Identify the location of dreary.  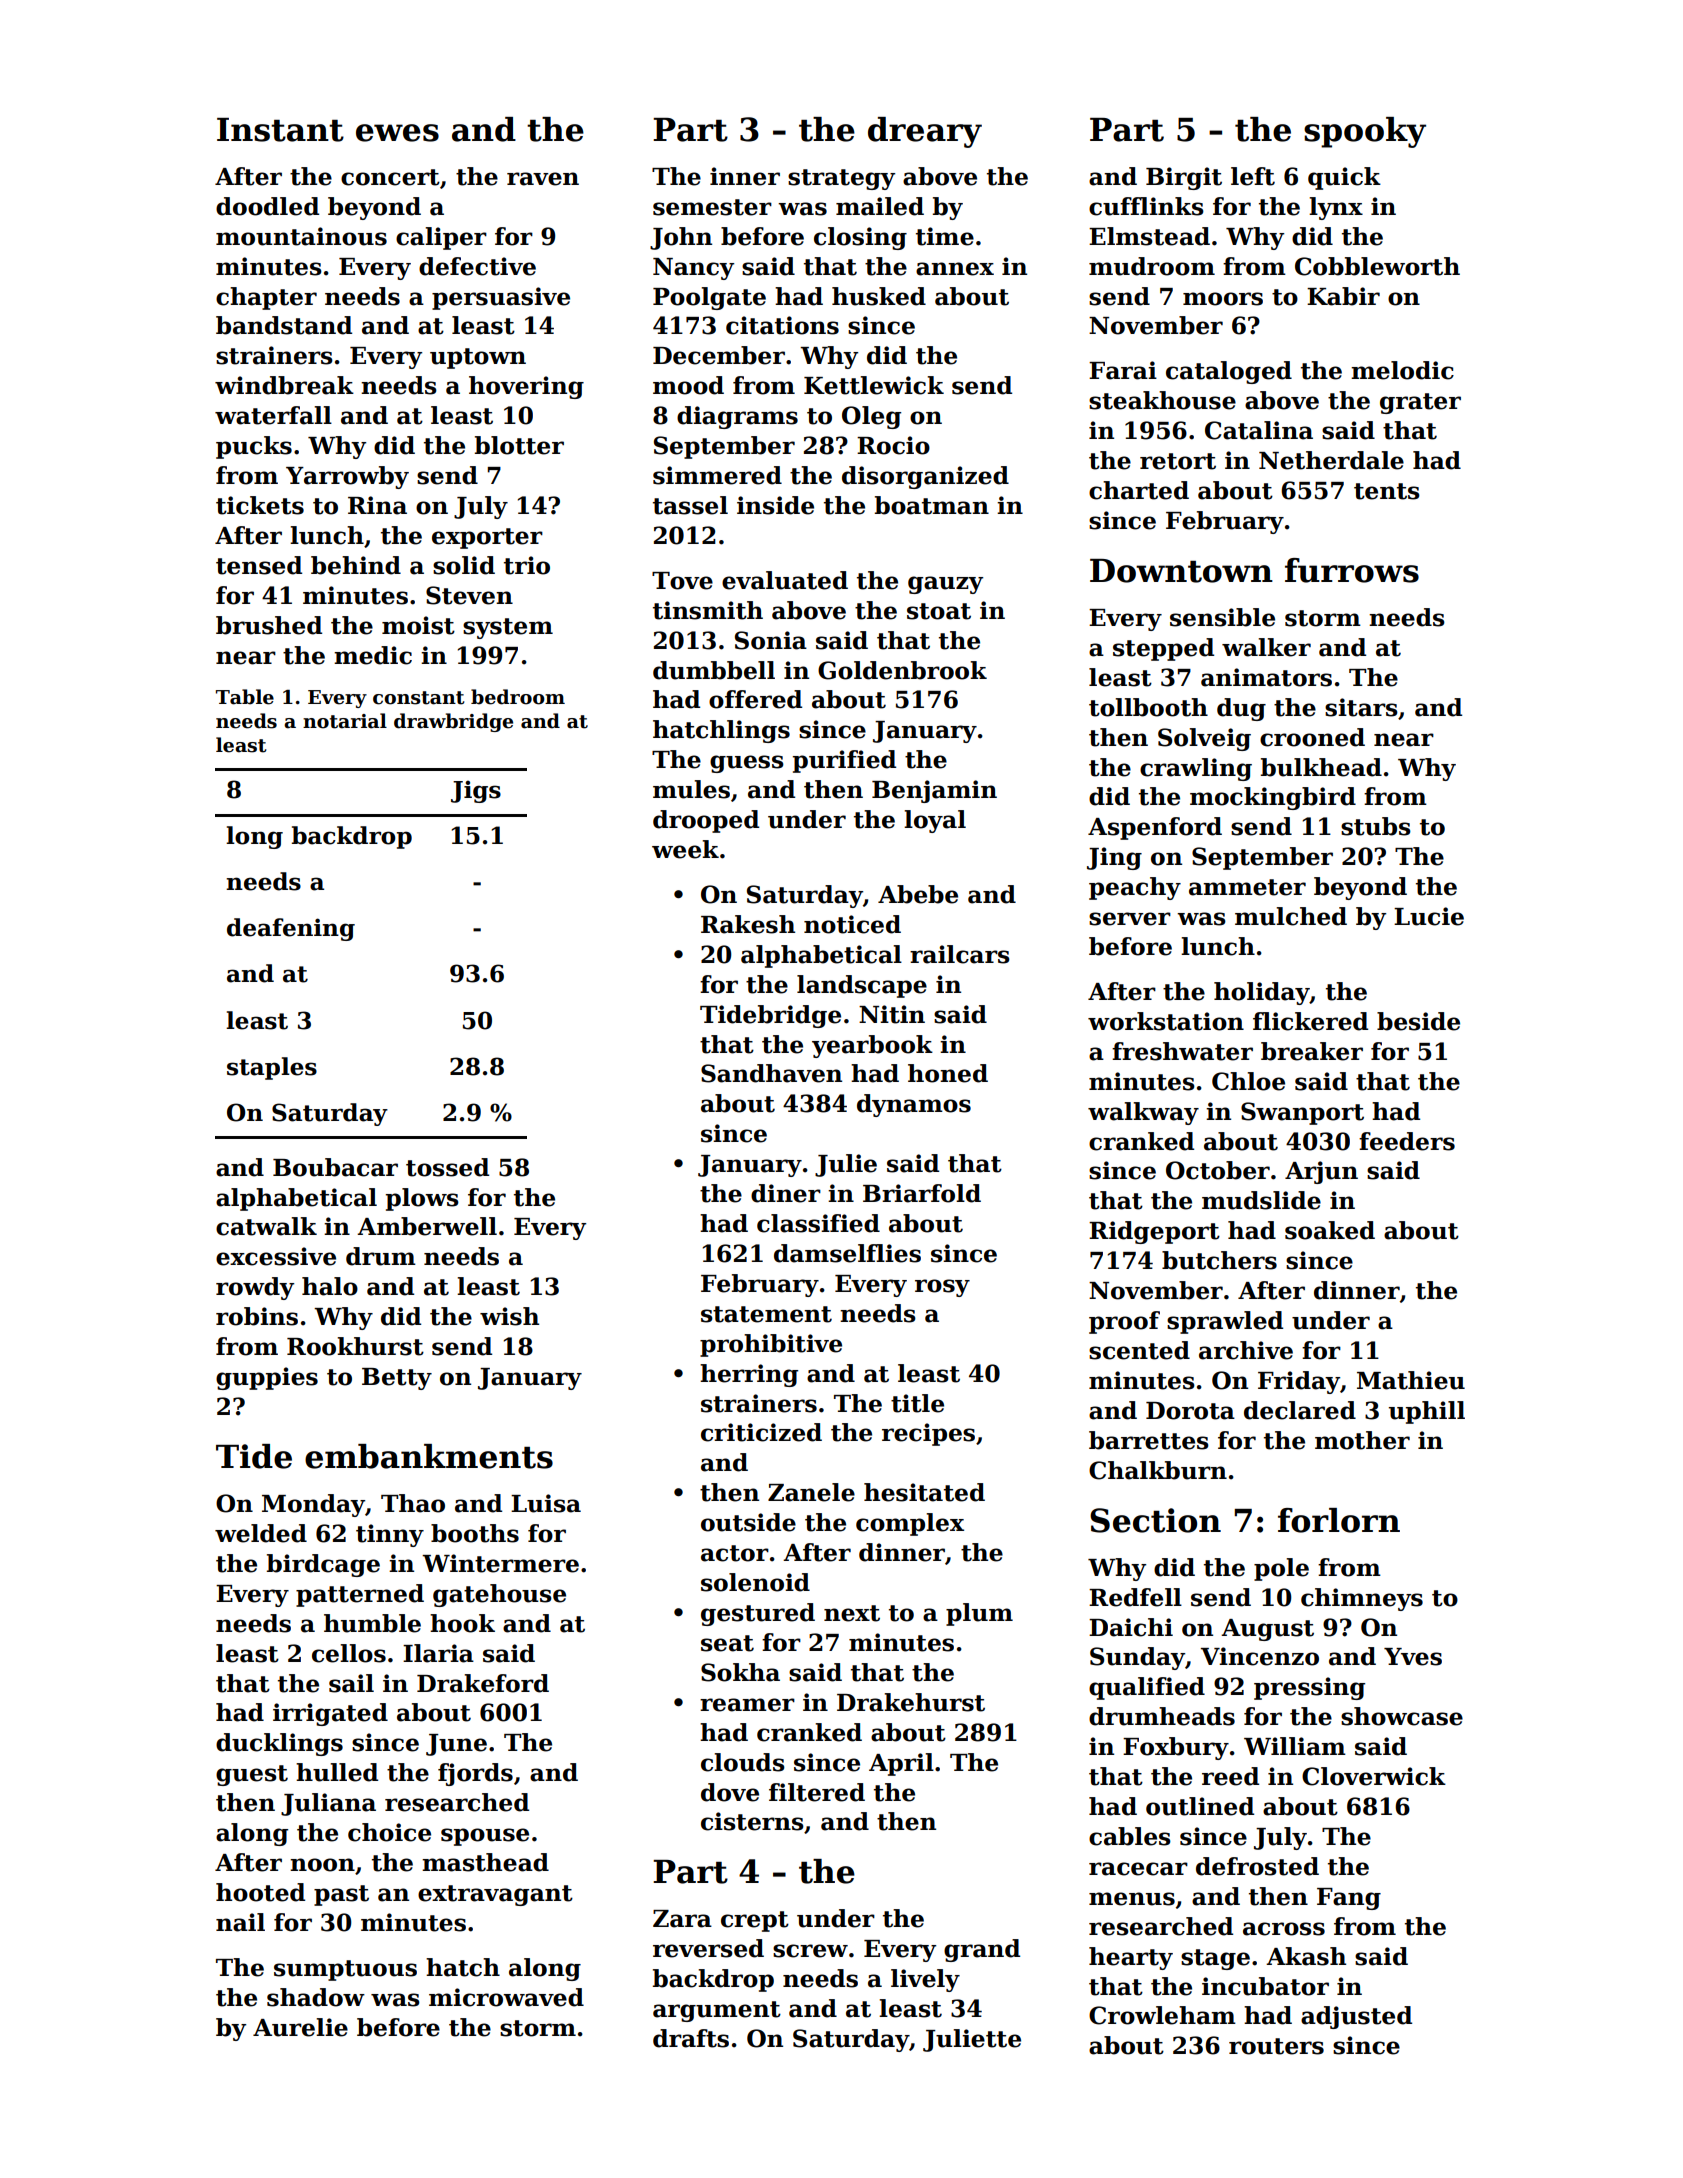
(925, 132).
